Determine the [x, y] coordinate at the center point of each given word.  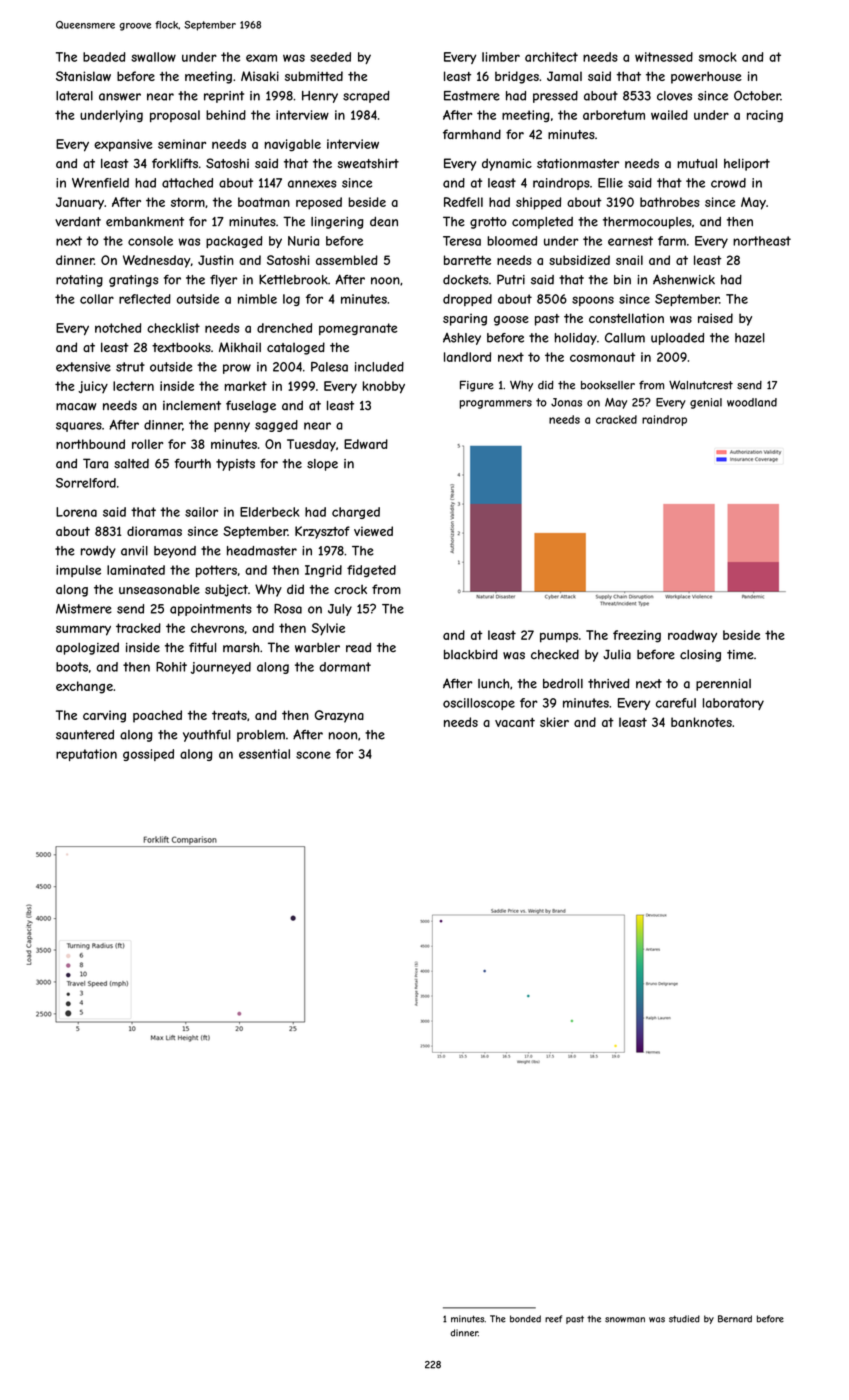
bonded [525, 1319]
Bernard [735, 1319]
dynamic [507, 164]
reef [553, 1319]
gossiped [148, 755]
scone [313, 755]
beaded [104, 57]
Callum [625, 338]
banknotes [701, 722]
